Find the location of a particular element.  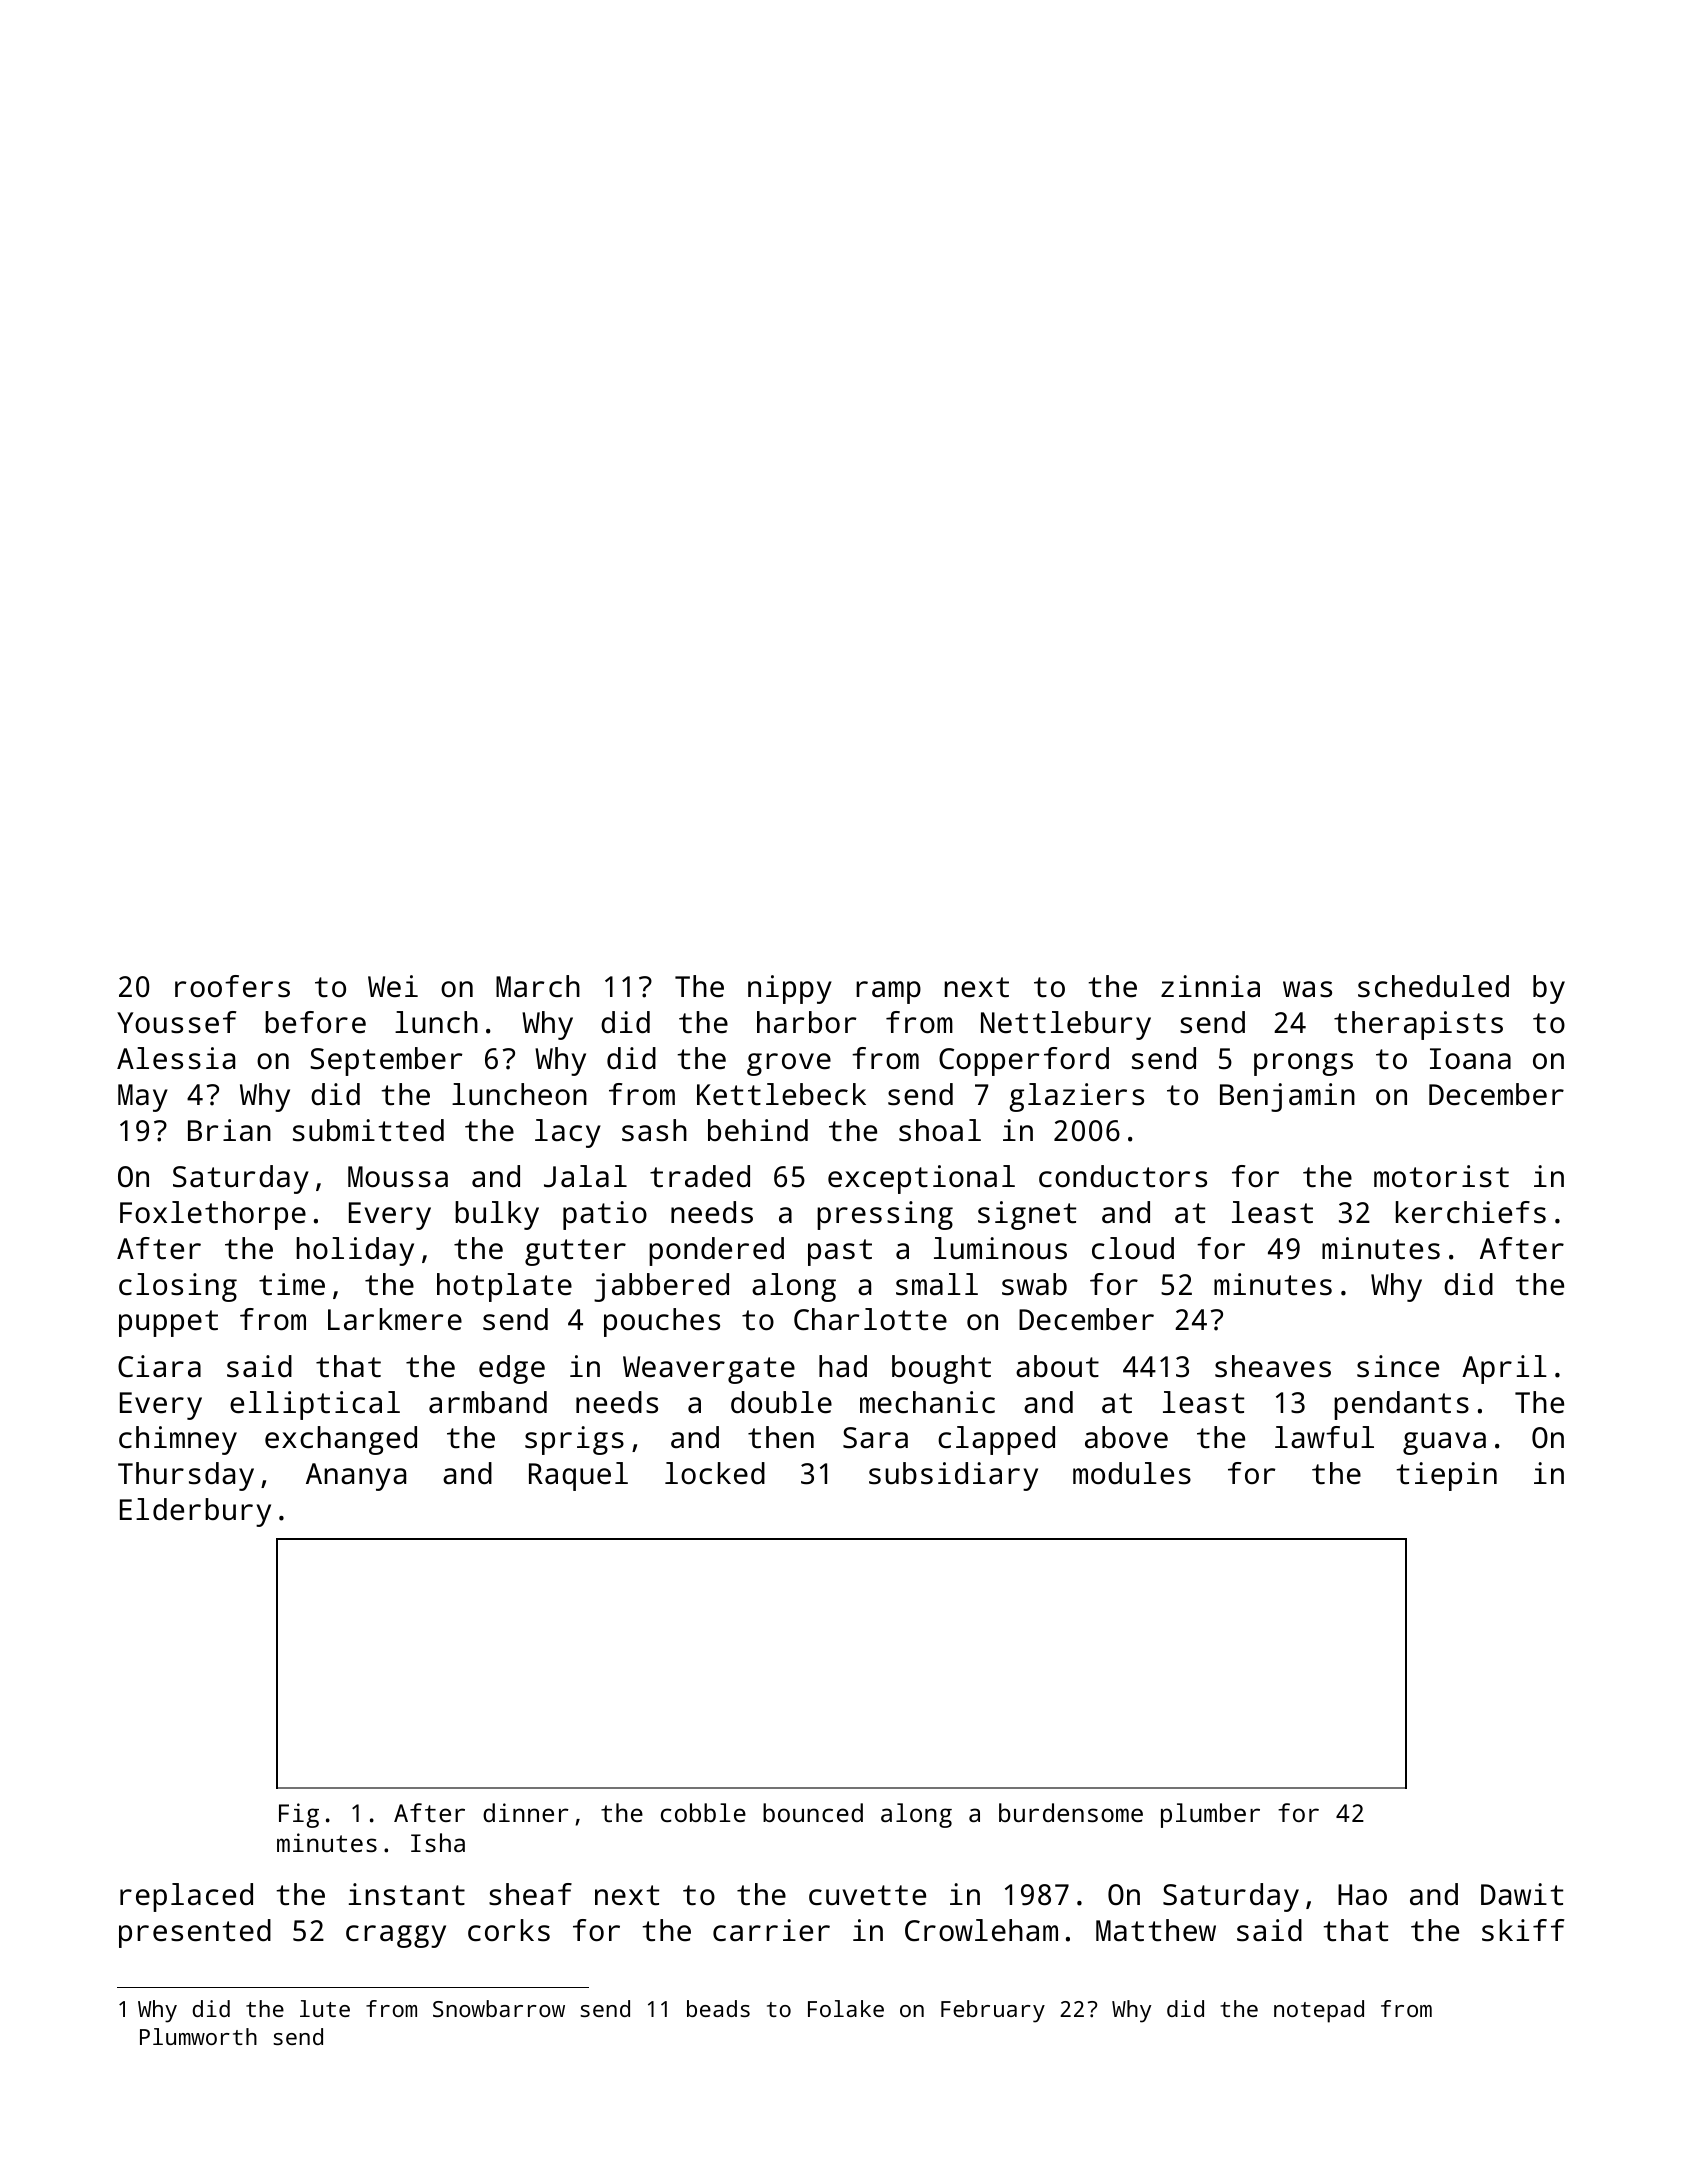

Alessia is located at coordinates (176, 1058).
